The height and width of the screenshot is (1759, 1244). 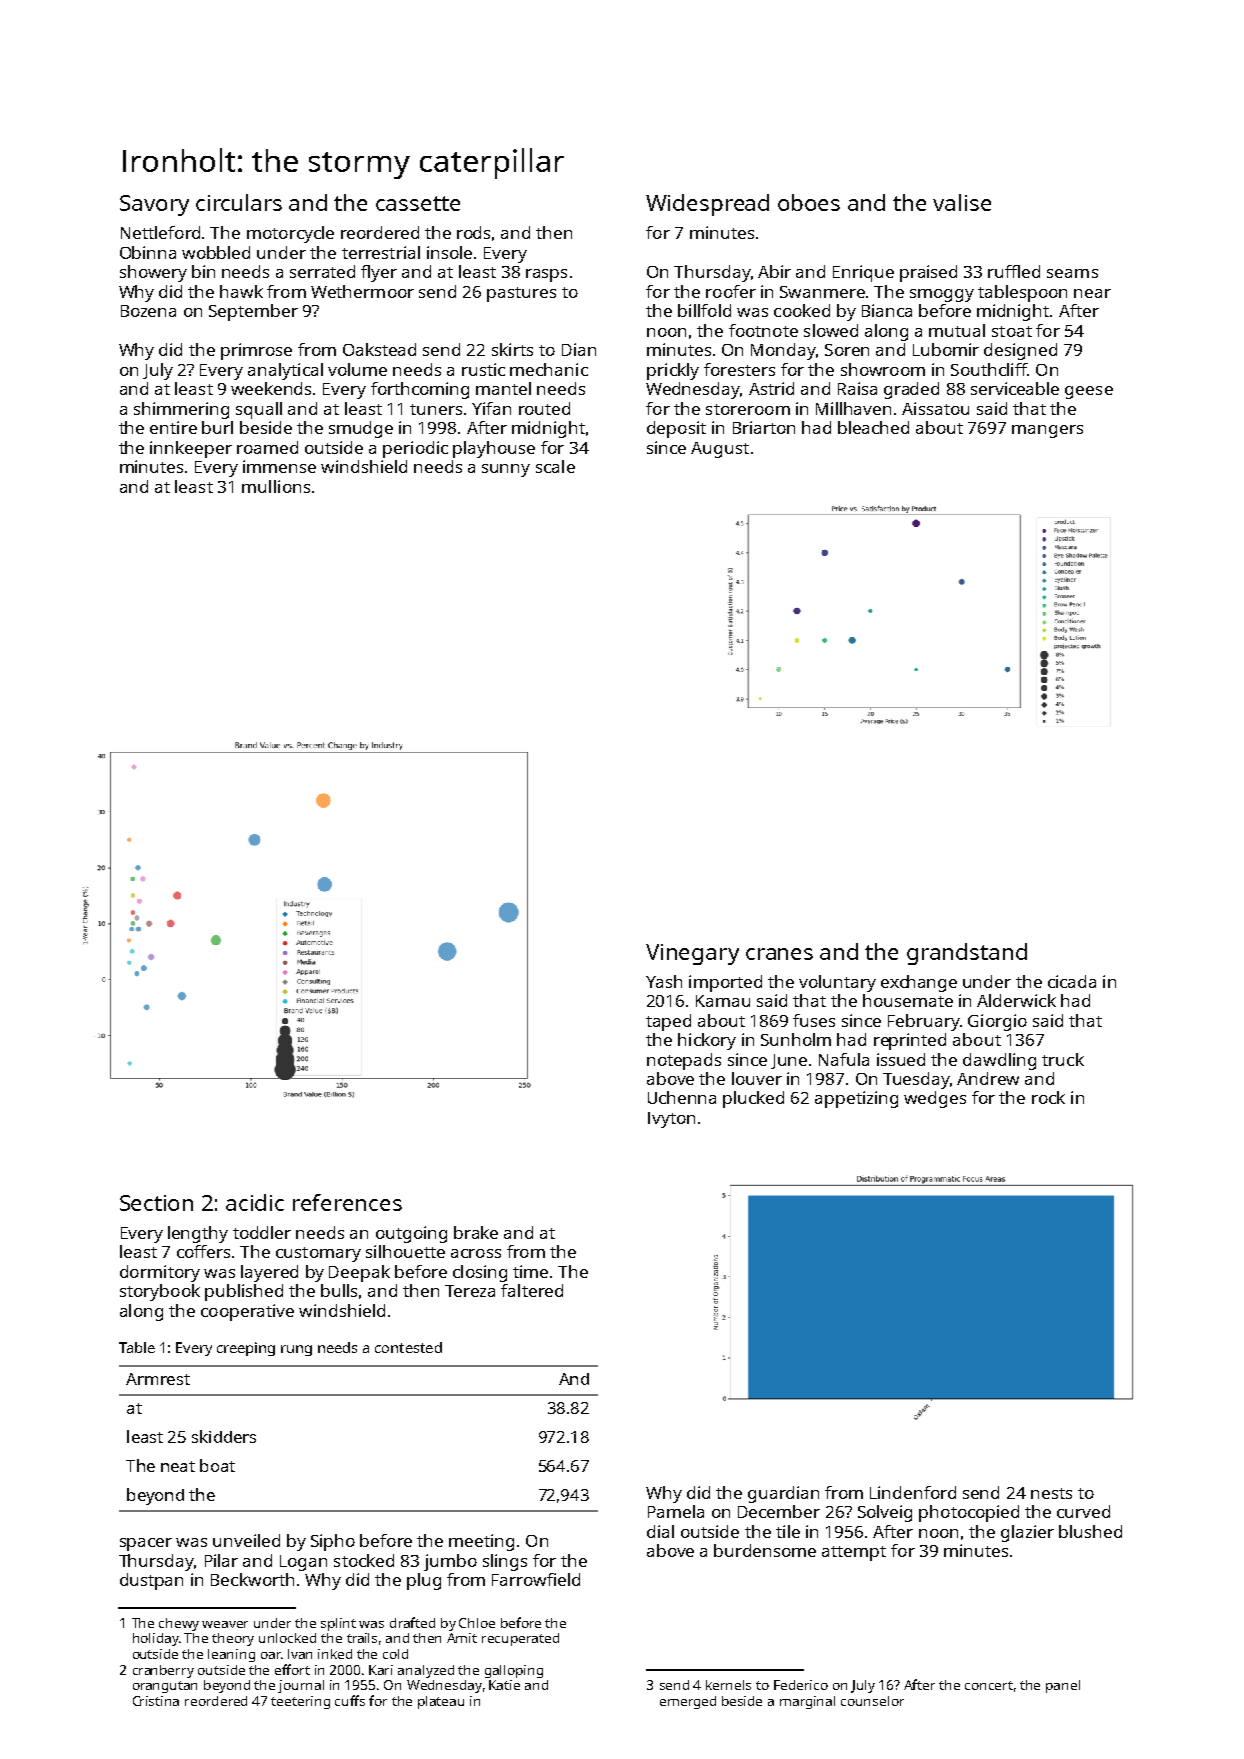 What do you see at coordinates (156, 1203) in the screenshot?
I see `Section` at bounding box center [156, 1203].
